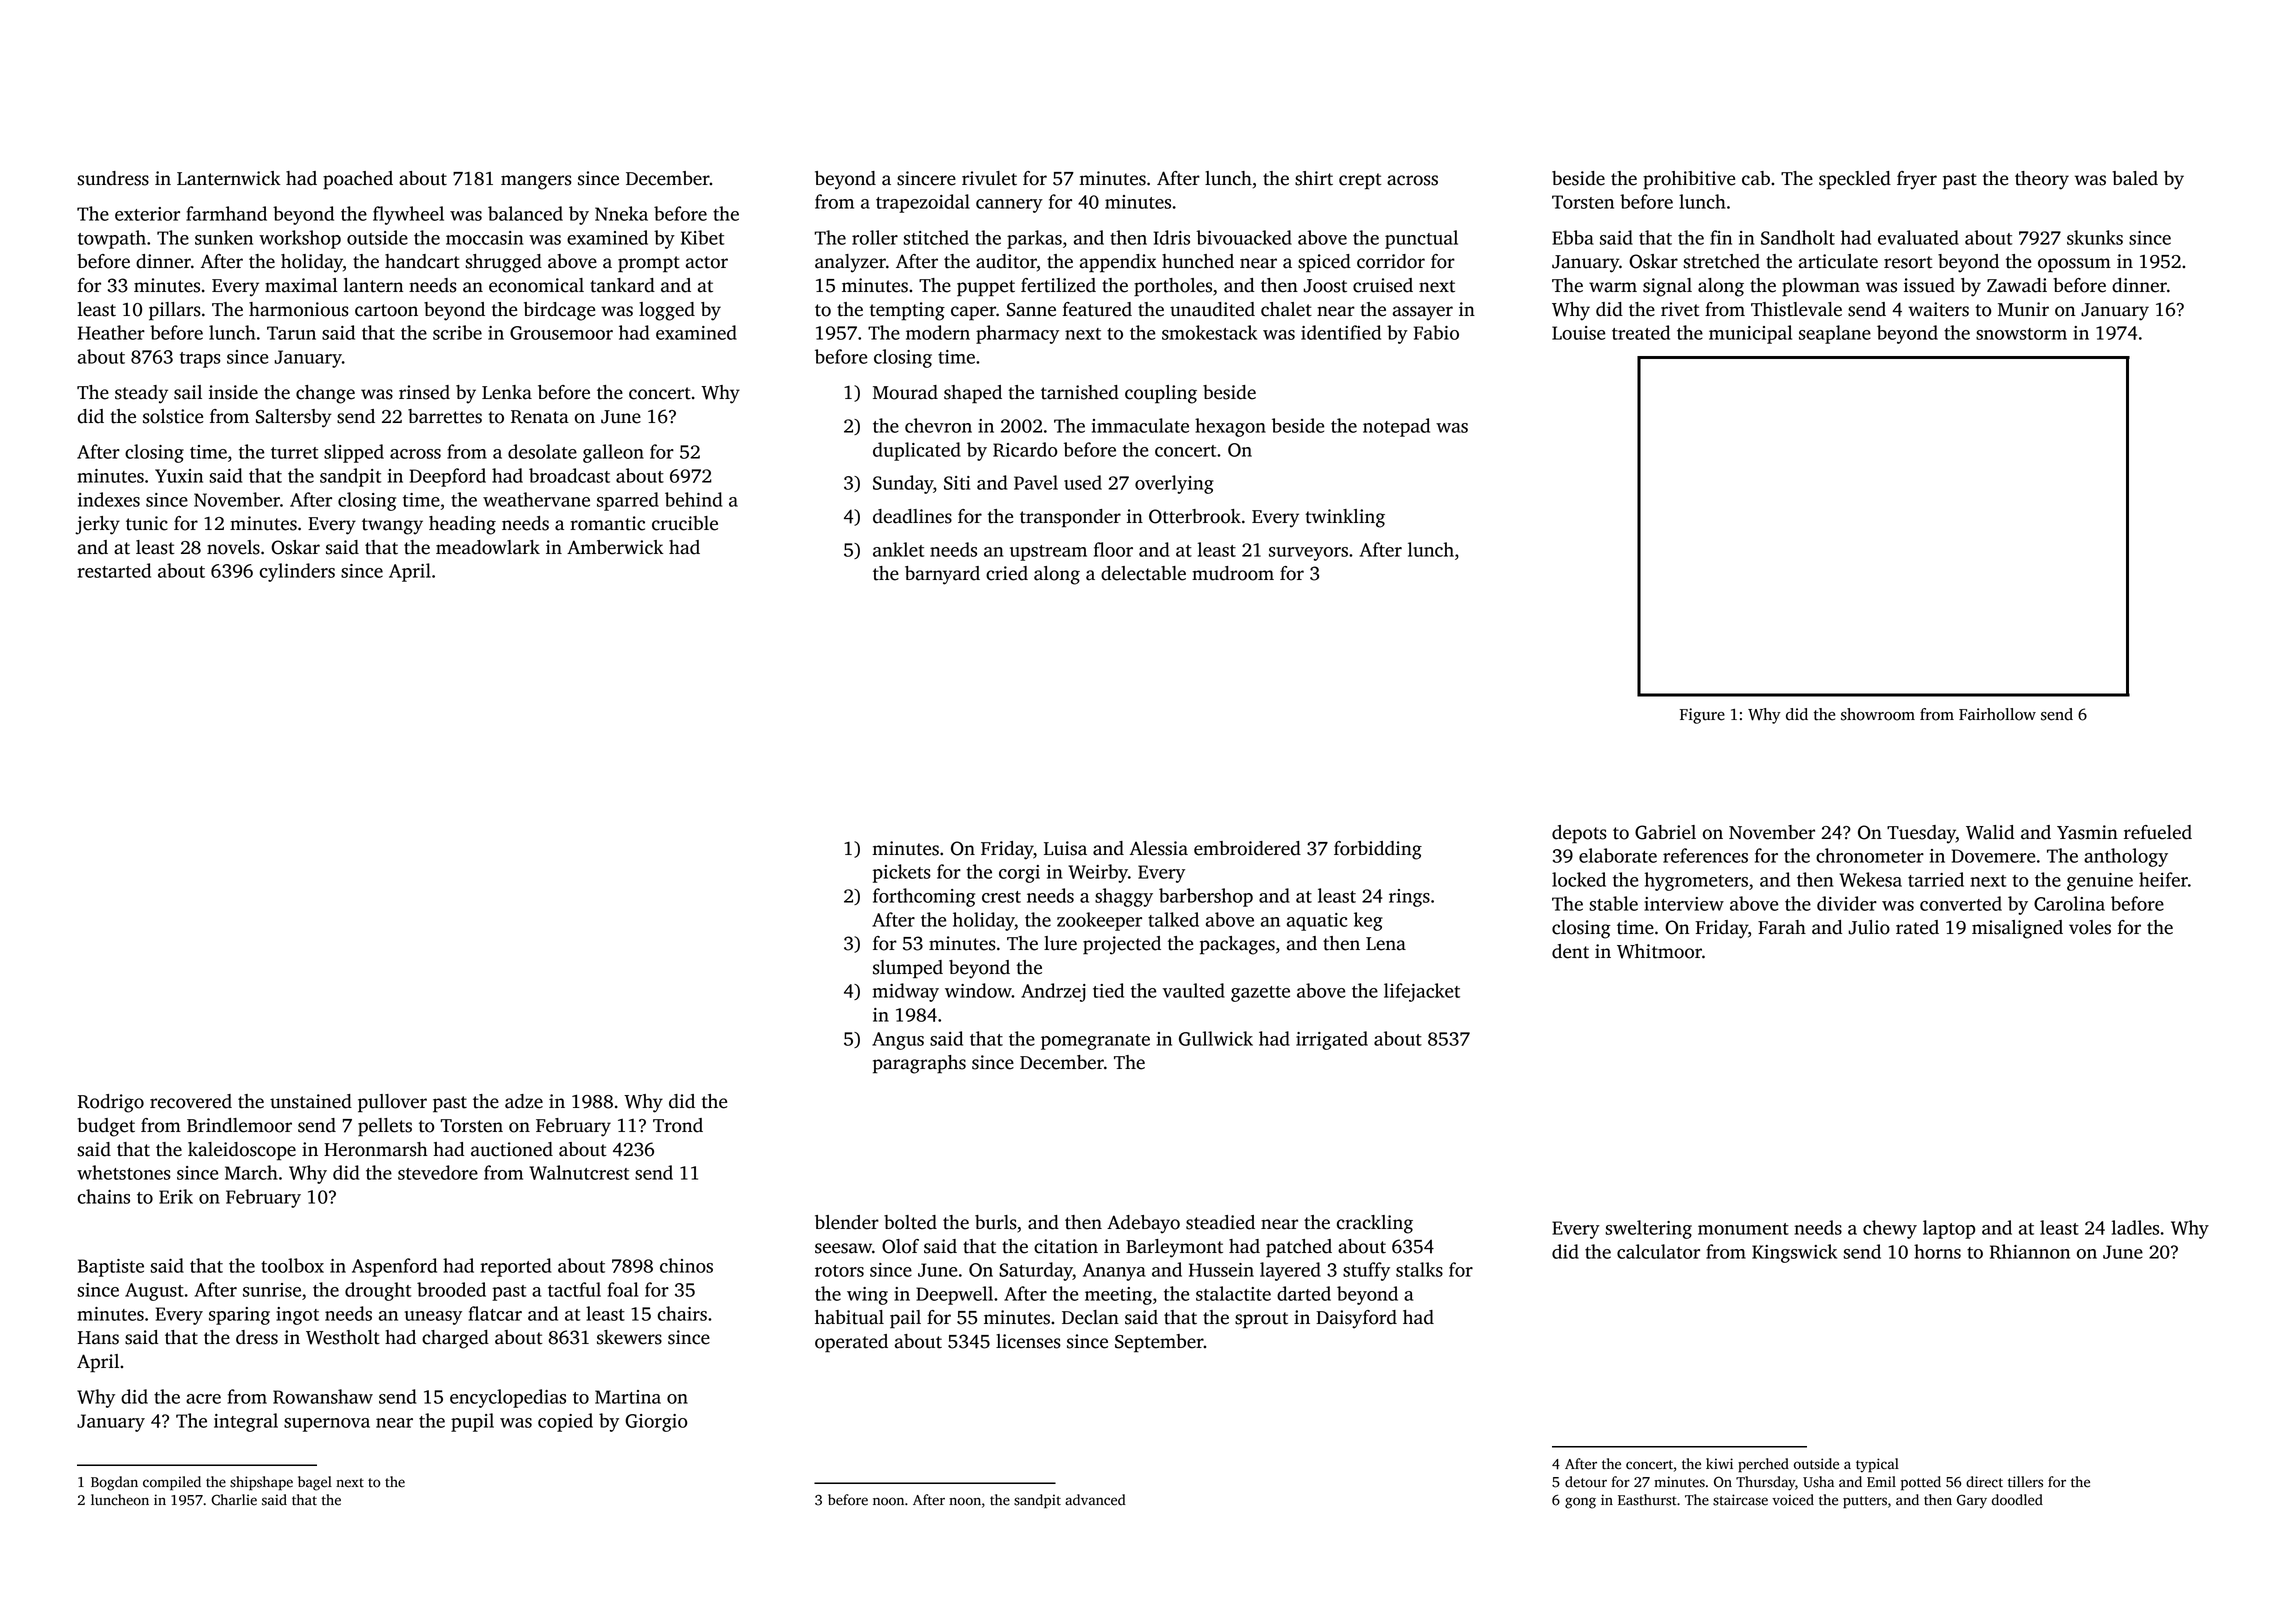  I want to click on restarted, so click(114, 570).
